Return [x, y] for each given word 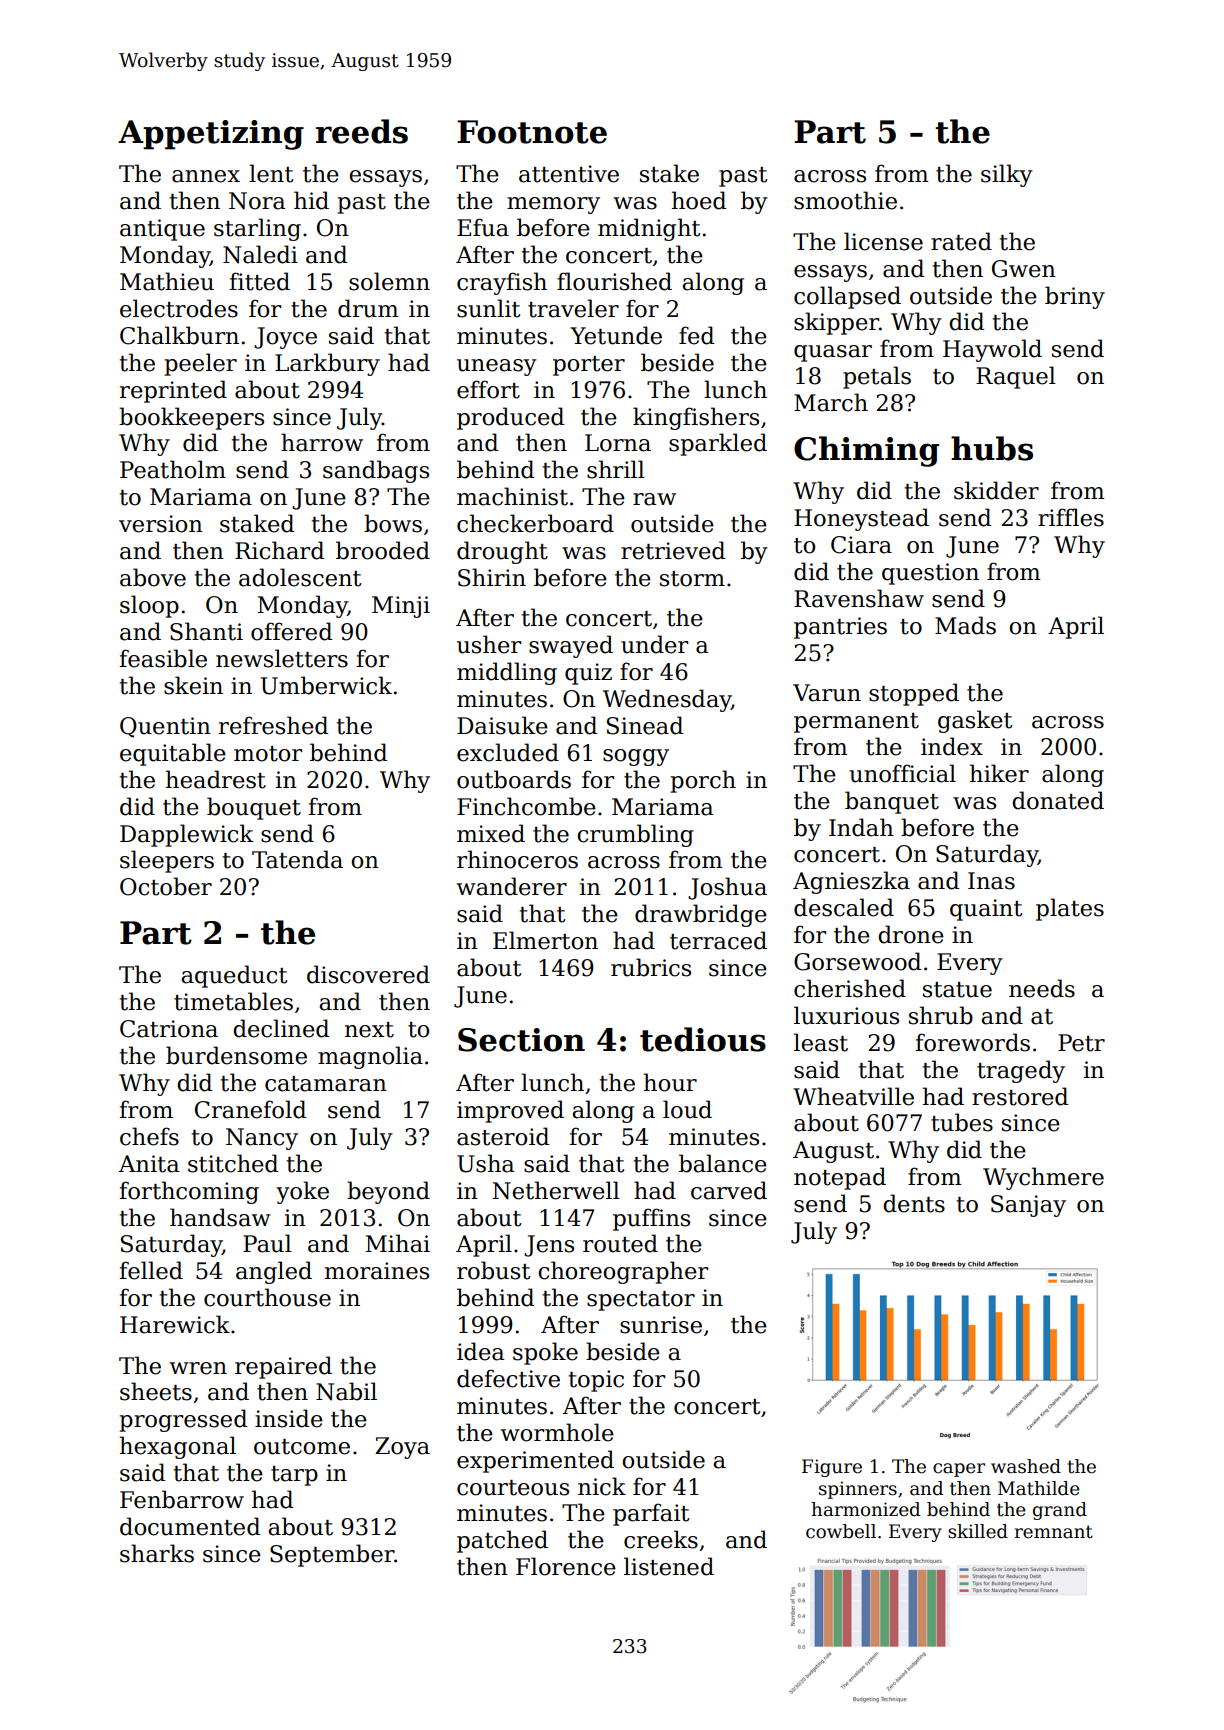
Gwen [1024, 269]
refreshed [273, 725]
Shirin [492, 577]
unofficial [902, 773]
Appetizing [211, 135]
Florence [566, 1566]
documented [190, 1526]
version [161, 524]
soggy [636, 757]
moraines [377, 1271]
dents [914, 1203]
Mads [965, 625]
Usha [486, 1163]
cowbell [841, 1531]
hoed [699, 200]
